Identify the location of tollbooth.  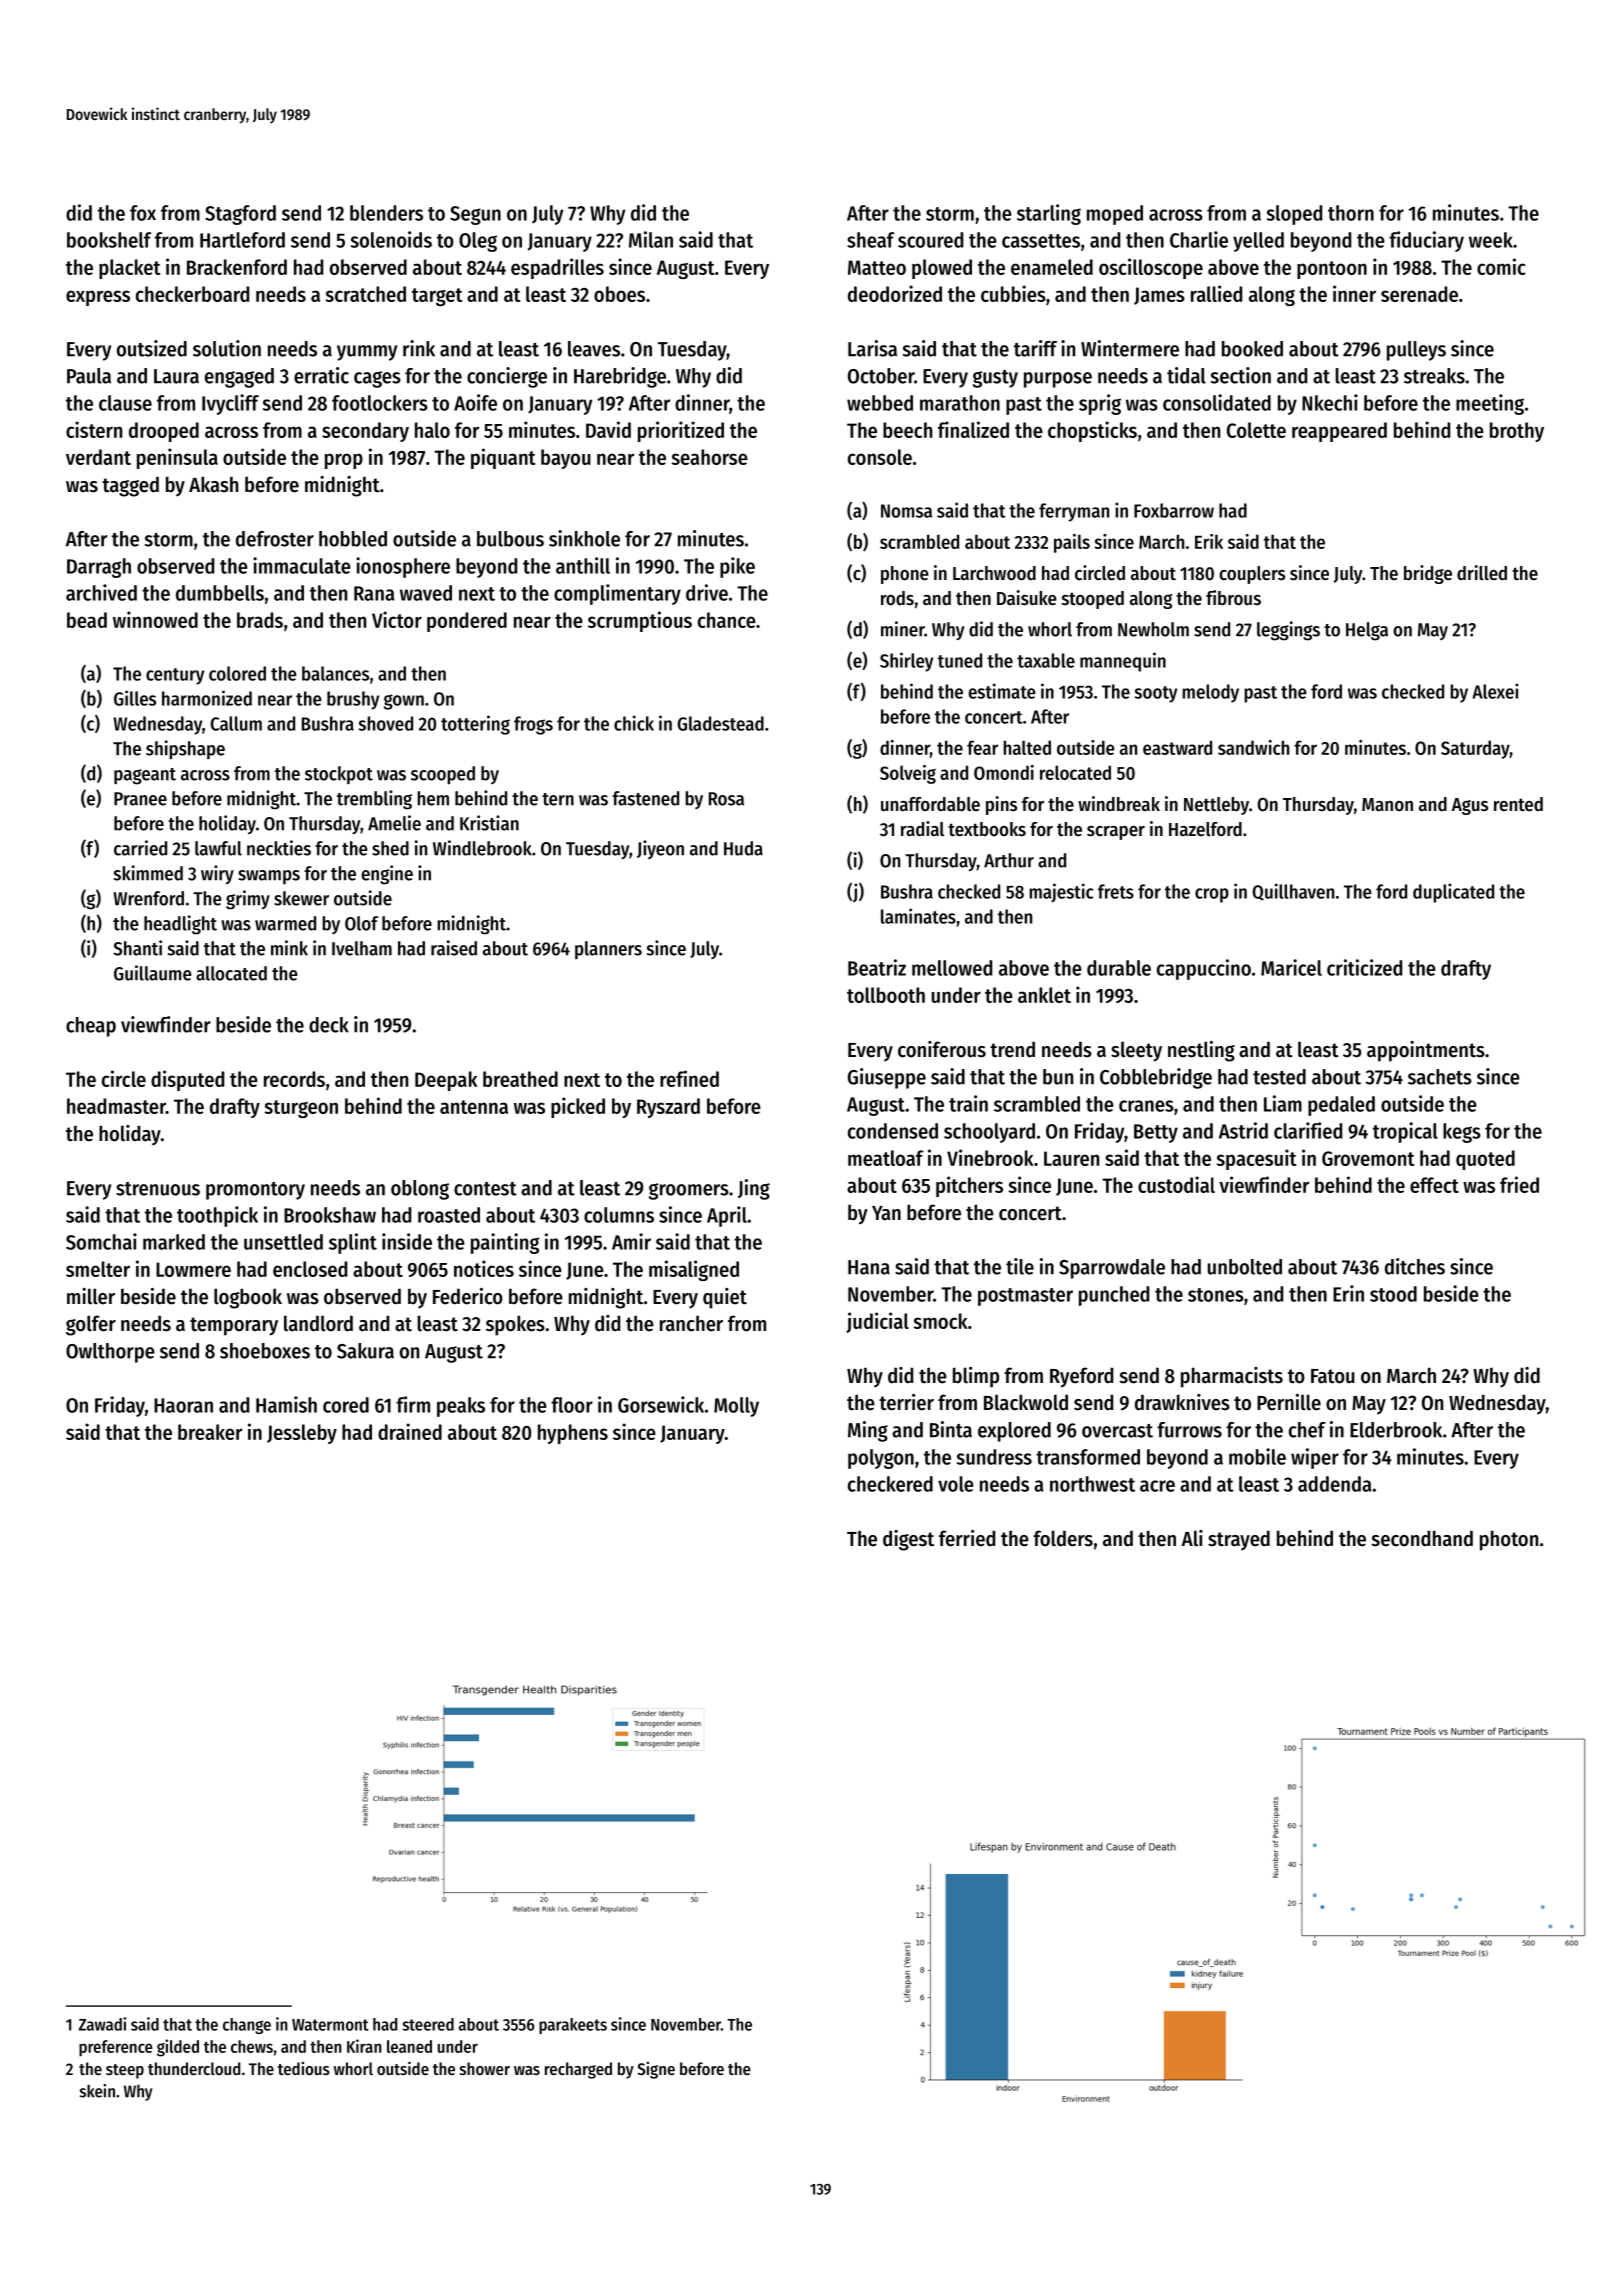
(886, 995).
